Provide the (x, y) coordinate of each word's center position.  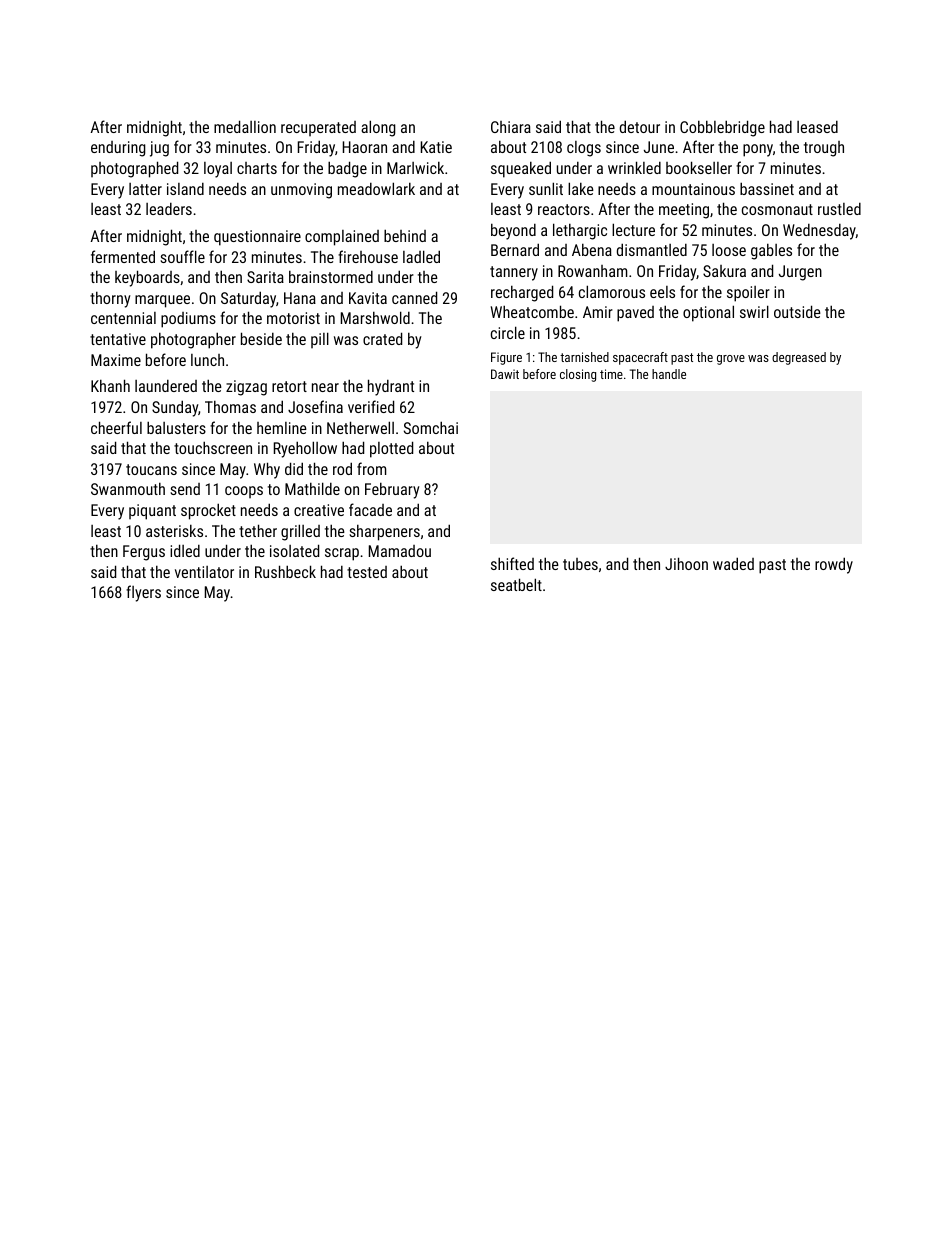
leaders (169, 209)
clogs (584, 149)
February (392, 490)
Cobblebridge (722, 128)
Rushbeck (285, 571)
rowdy (834, 565)
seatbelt (516, 584)
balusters (176, 427)
